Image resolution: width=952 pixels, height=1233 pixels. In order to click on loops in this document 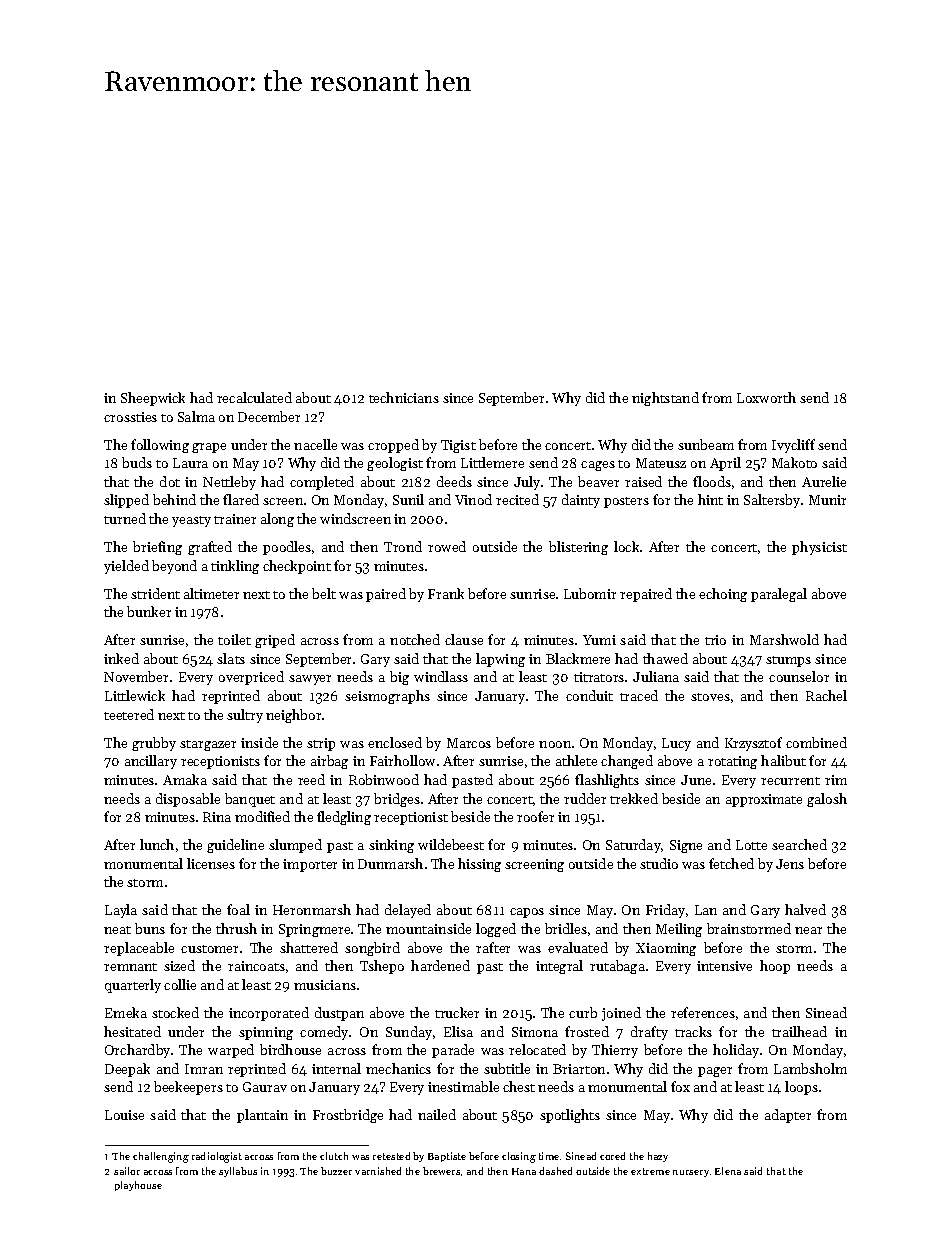, I will do `click(801, 1088)`.
